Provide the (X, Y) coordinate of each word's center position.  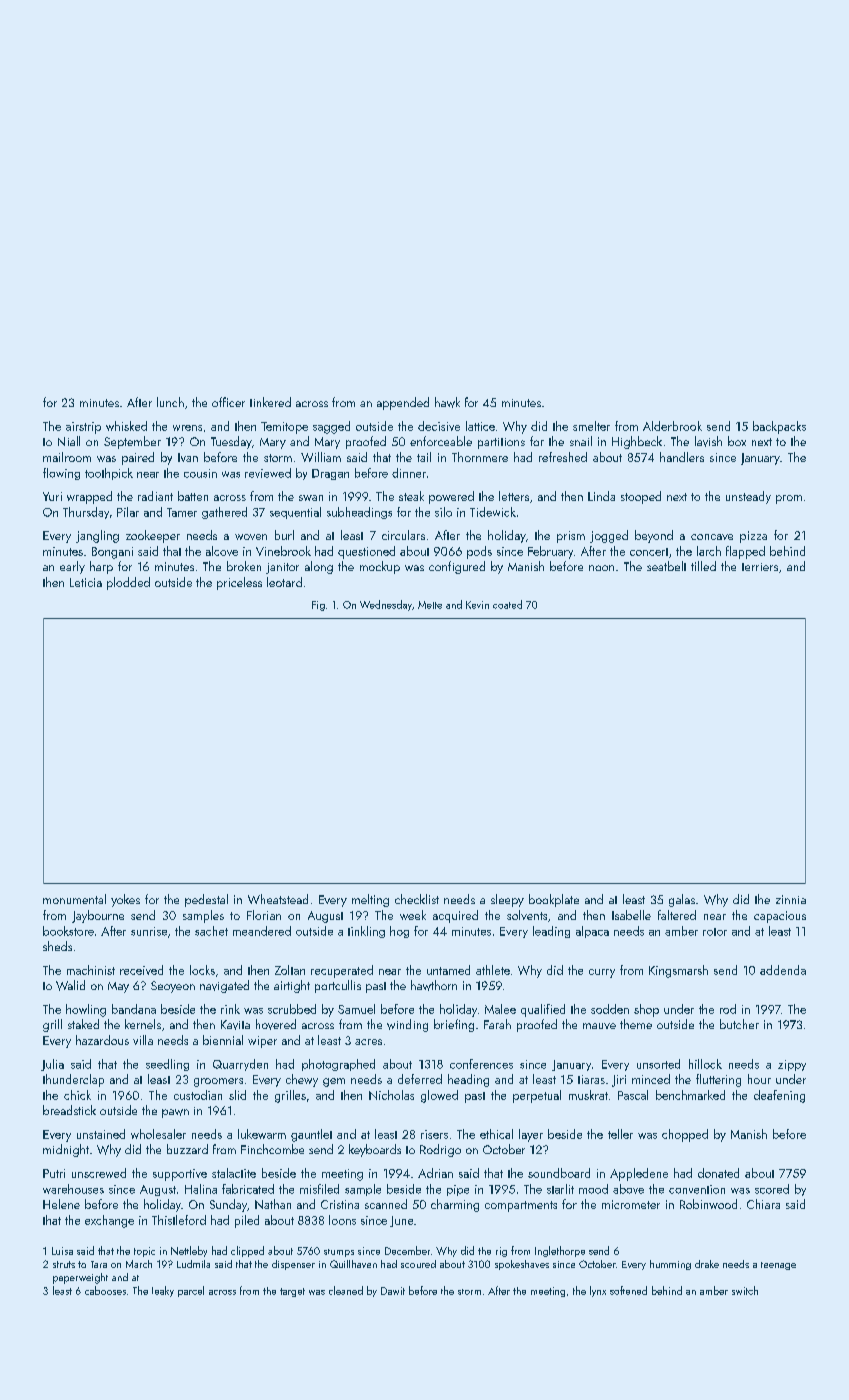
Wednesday (386, 605)
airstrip (83, 428)
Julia (52, 1065)
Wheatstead (278, 899)
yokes (125, 900)
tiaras (591, 1079)
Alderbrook (672, 426)
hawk (447, 402)
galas (682, 900)
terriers (760, 567)
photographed (338, 1065)
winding (407, 1025)
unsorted (658, 1064)
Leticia (86, 582)
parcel (191, 1291)
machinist (91, 970)
